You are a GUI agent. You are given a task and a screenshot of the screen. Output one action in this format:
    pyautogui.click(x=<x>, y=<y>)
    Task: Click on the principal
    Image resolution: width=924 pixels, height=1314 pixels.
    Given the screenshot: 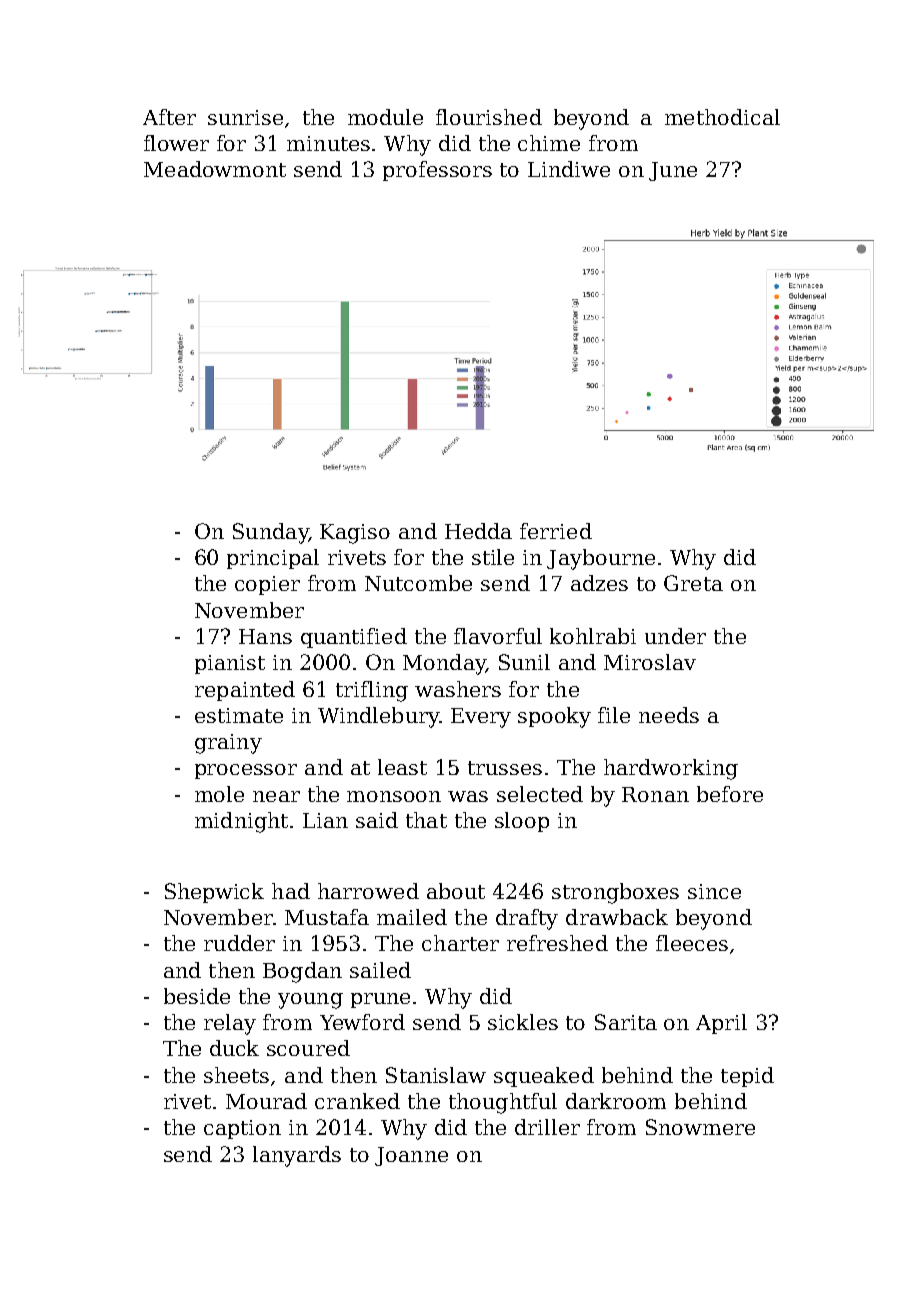 What is the action you would take?
    pyautogui.click(x=273, y=559)
